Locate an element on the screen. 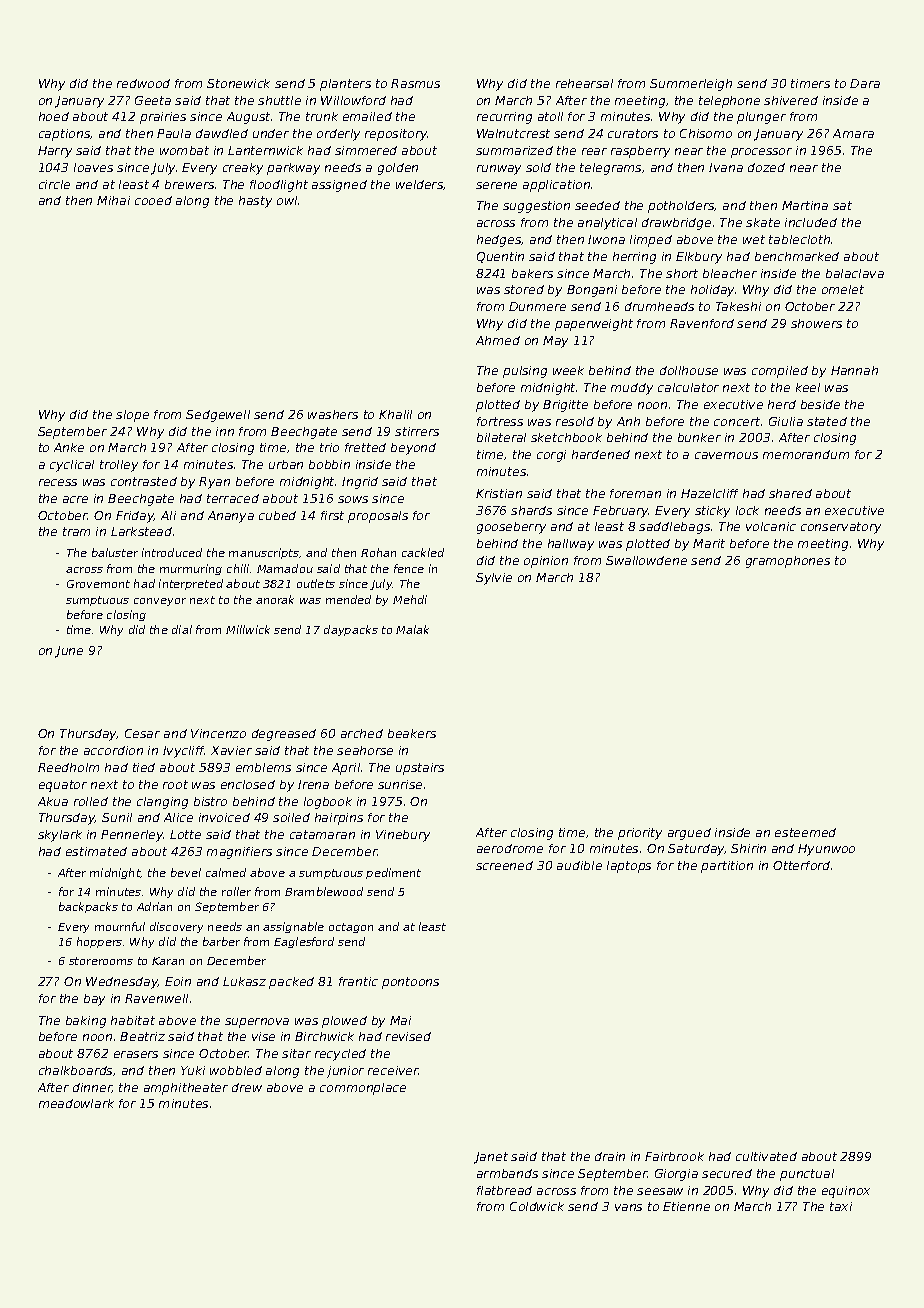 Image resolution: width=924 pixels, height=1308 pixels. wet is located at coordinates (754, 239).
